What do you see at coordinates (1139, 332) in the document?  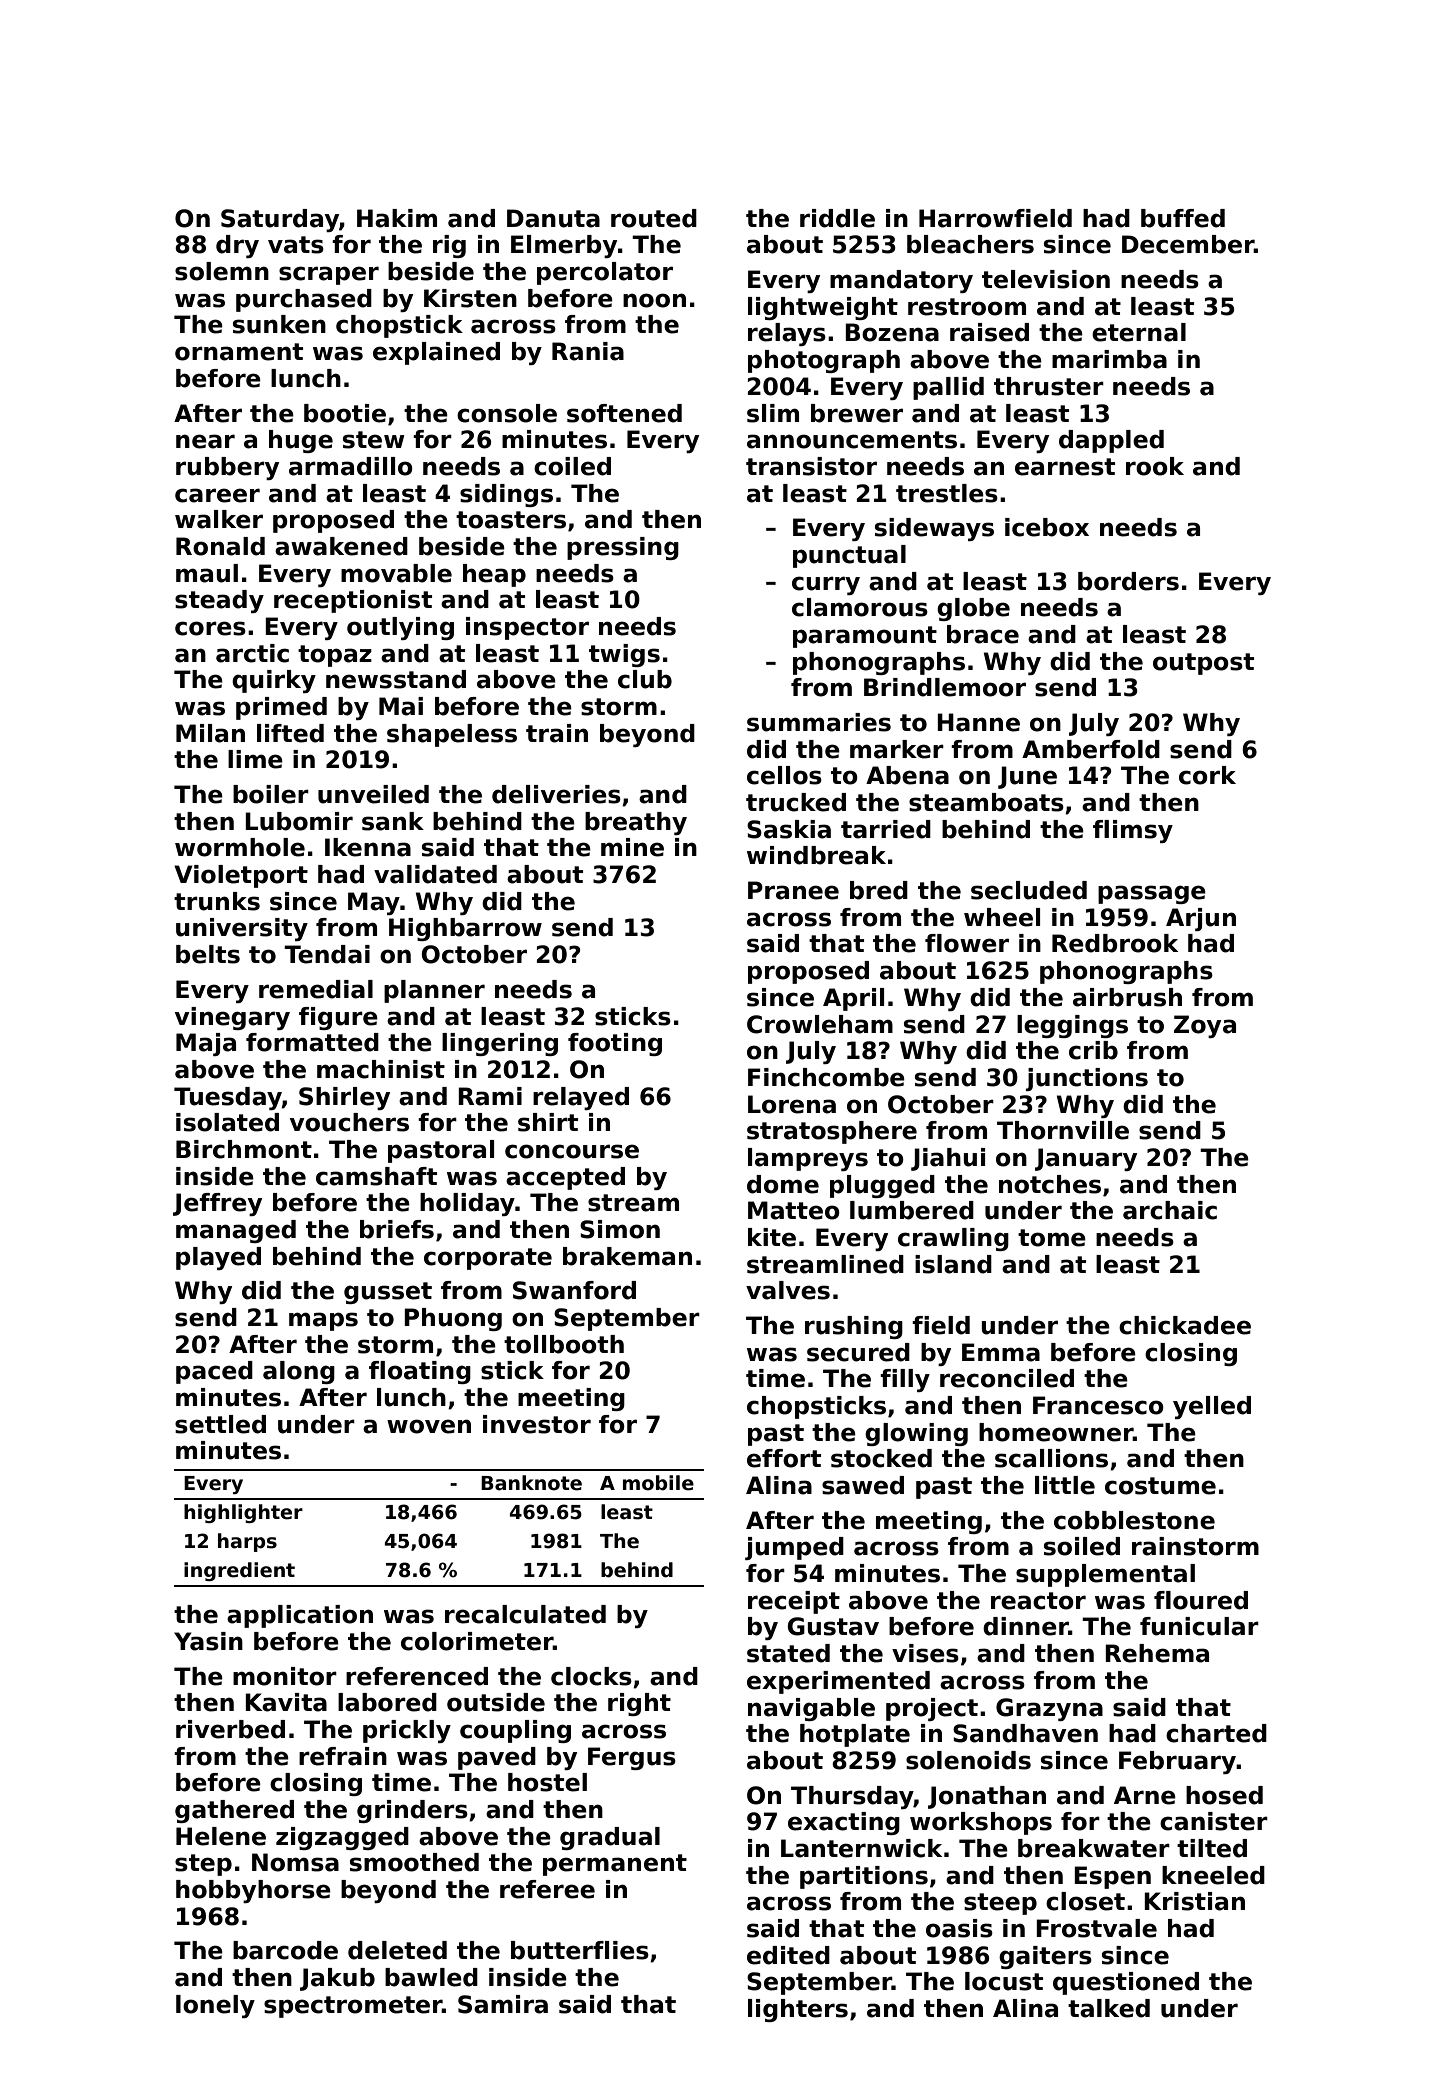 I see `eternal` at bounding box center [1139, 332].
